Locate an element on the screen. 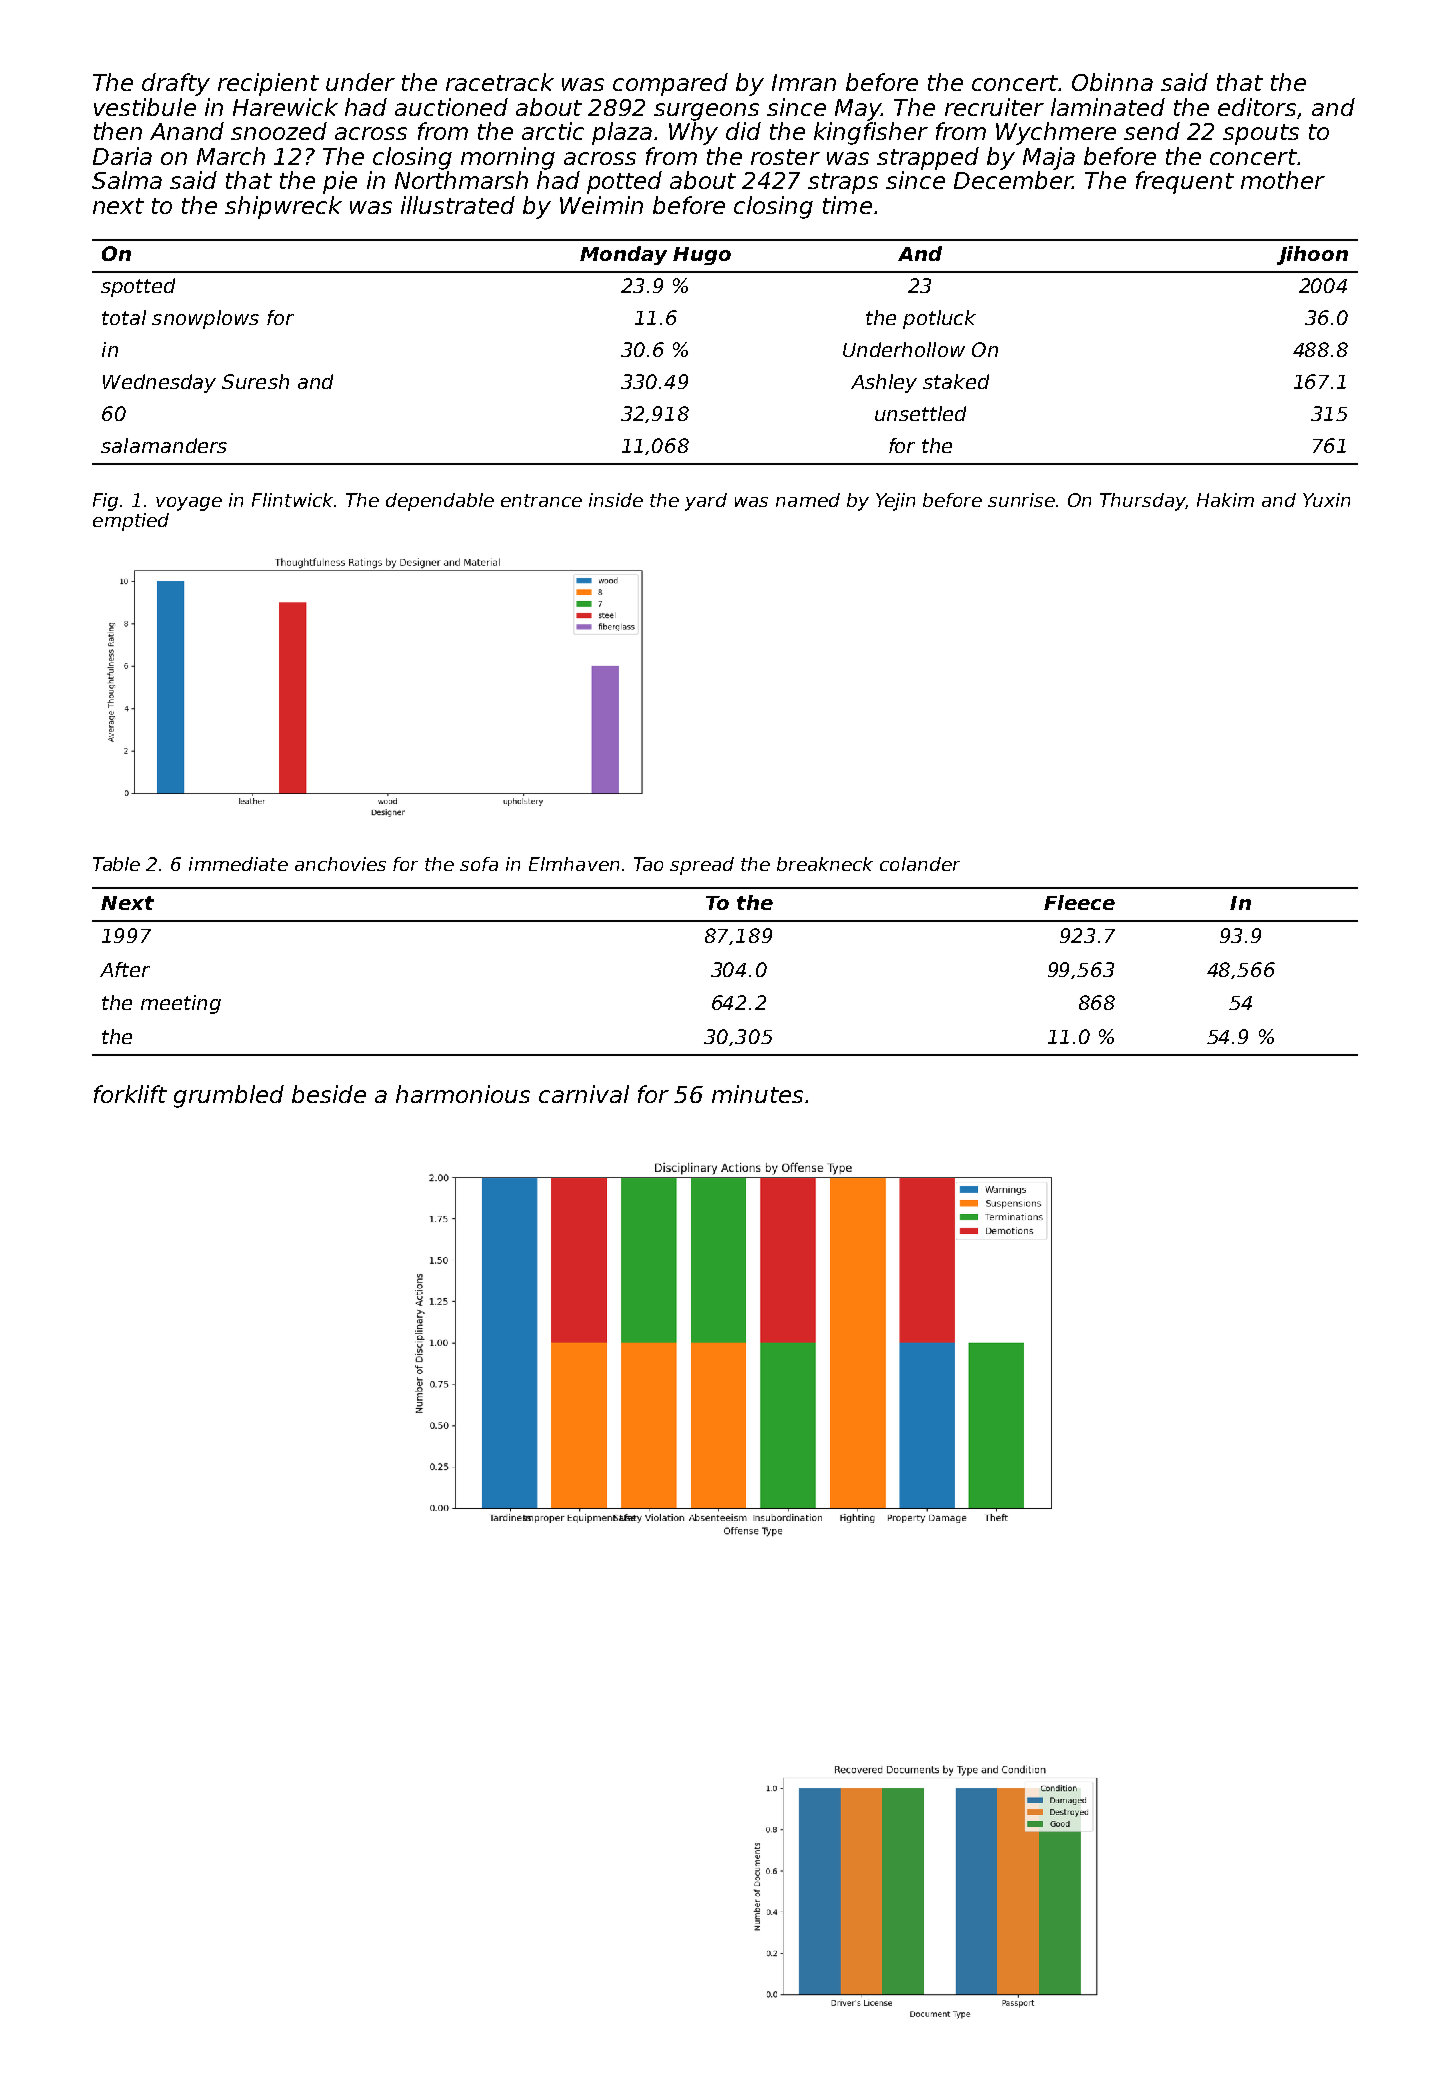 The height and width of the screenshot is (2100, 1450). grumbled is located at coordinates (229, 1096).
